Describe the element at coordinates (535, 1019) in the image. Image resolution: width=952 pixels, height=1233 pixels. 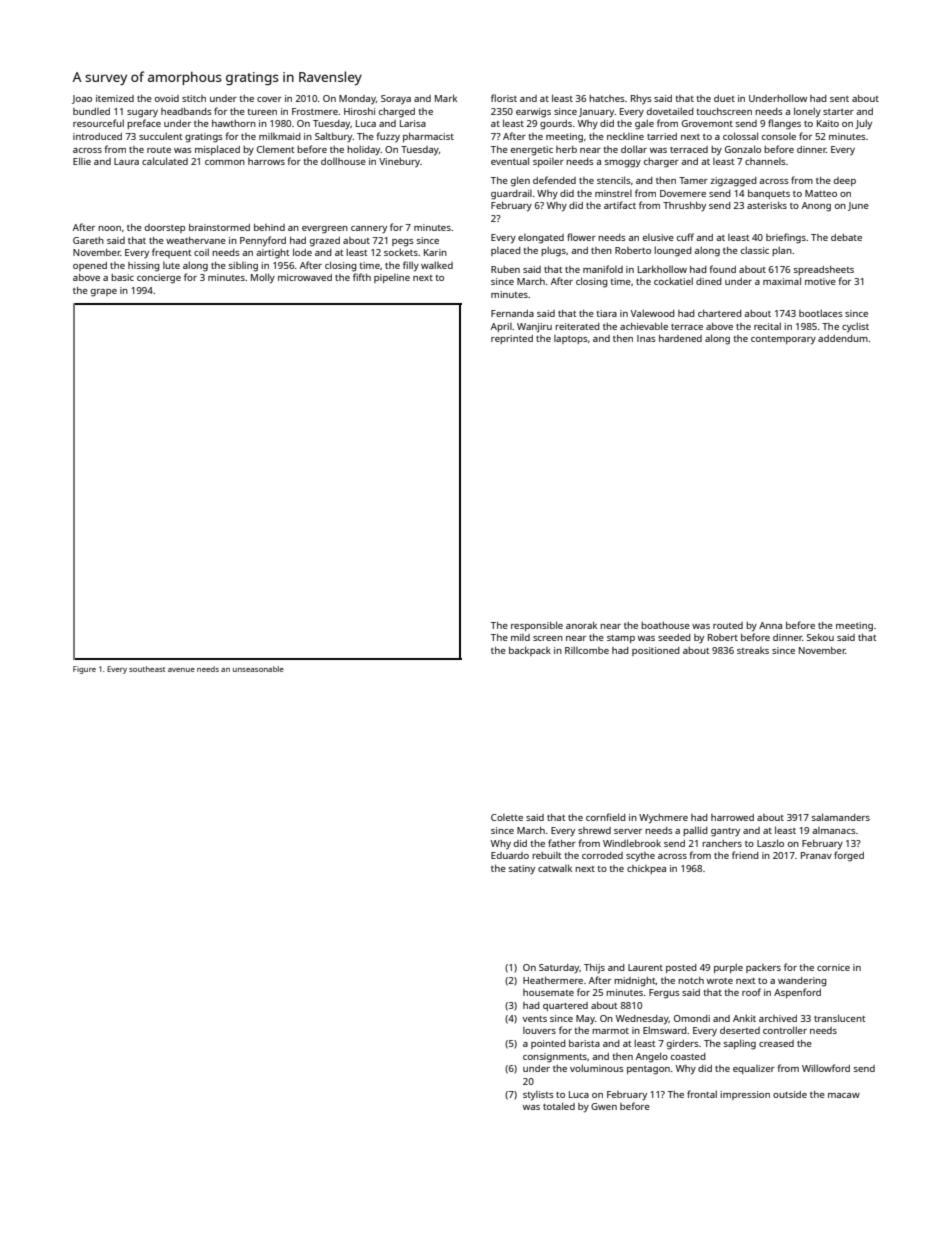
I see `vents` at that location.
